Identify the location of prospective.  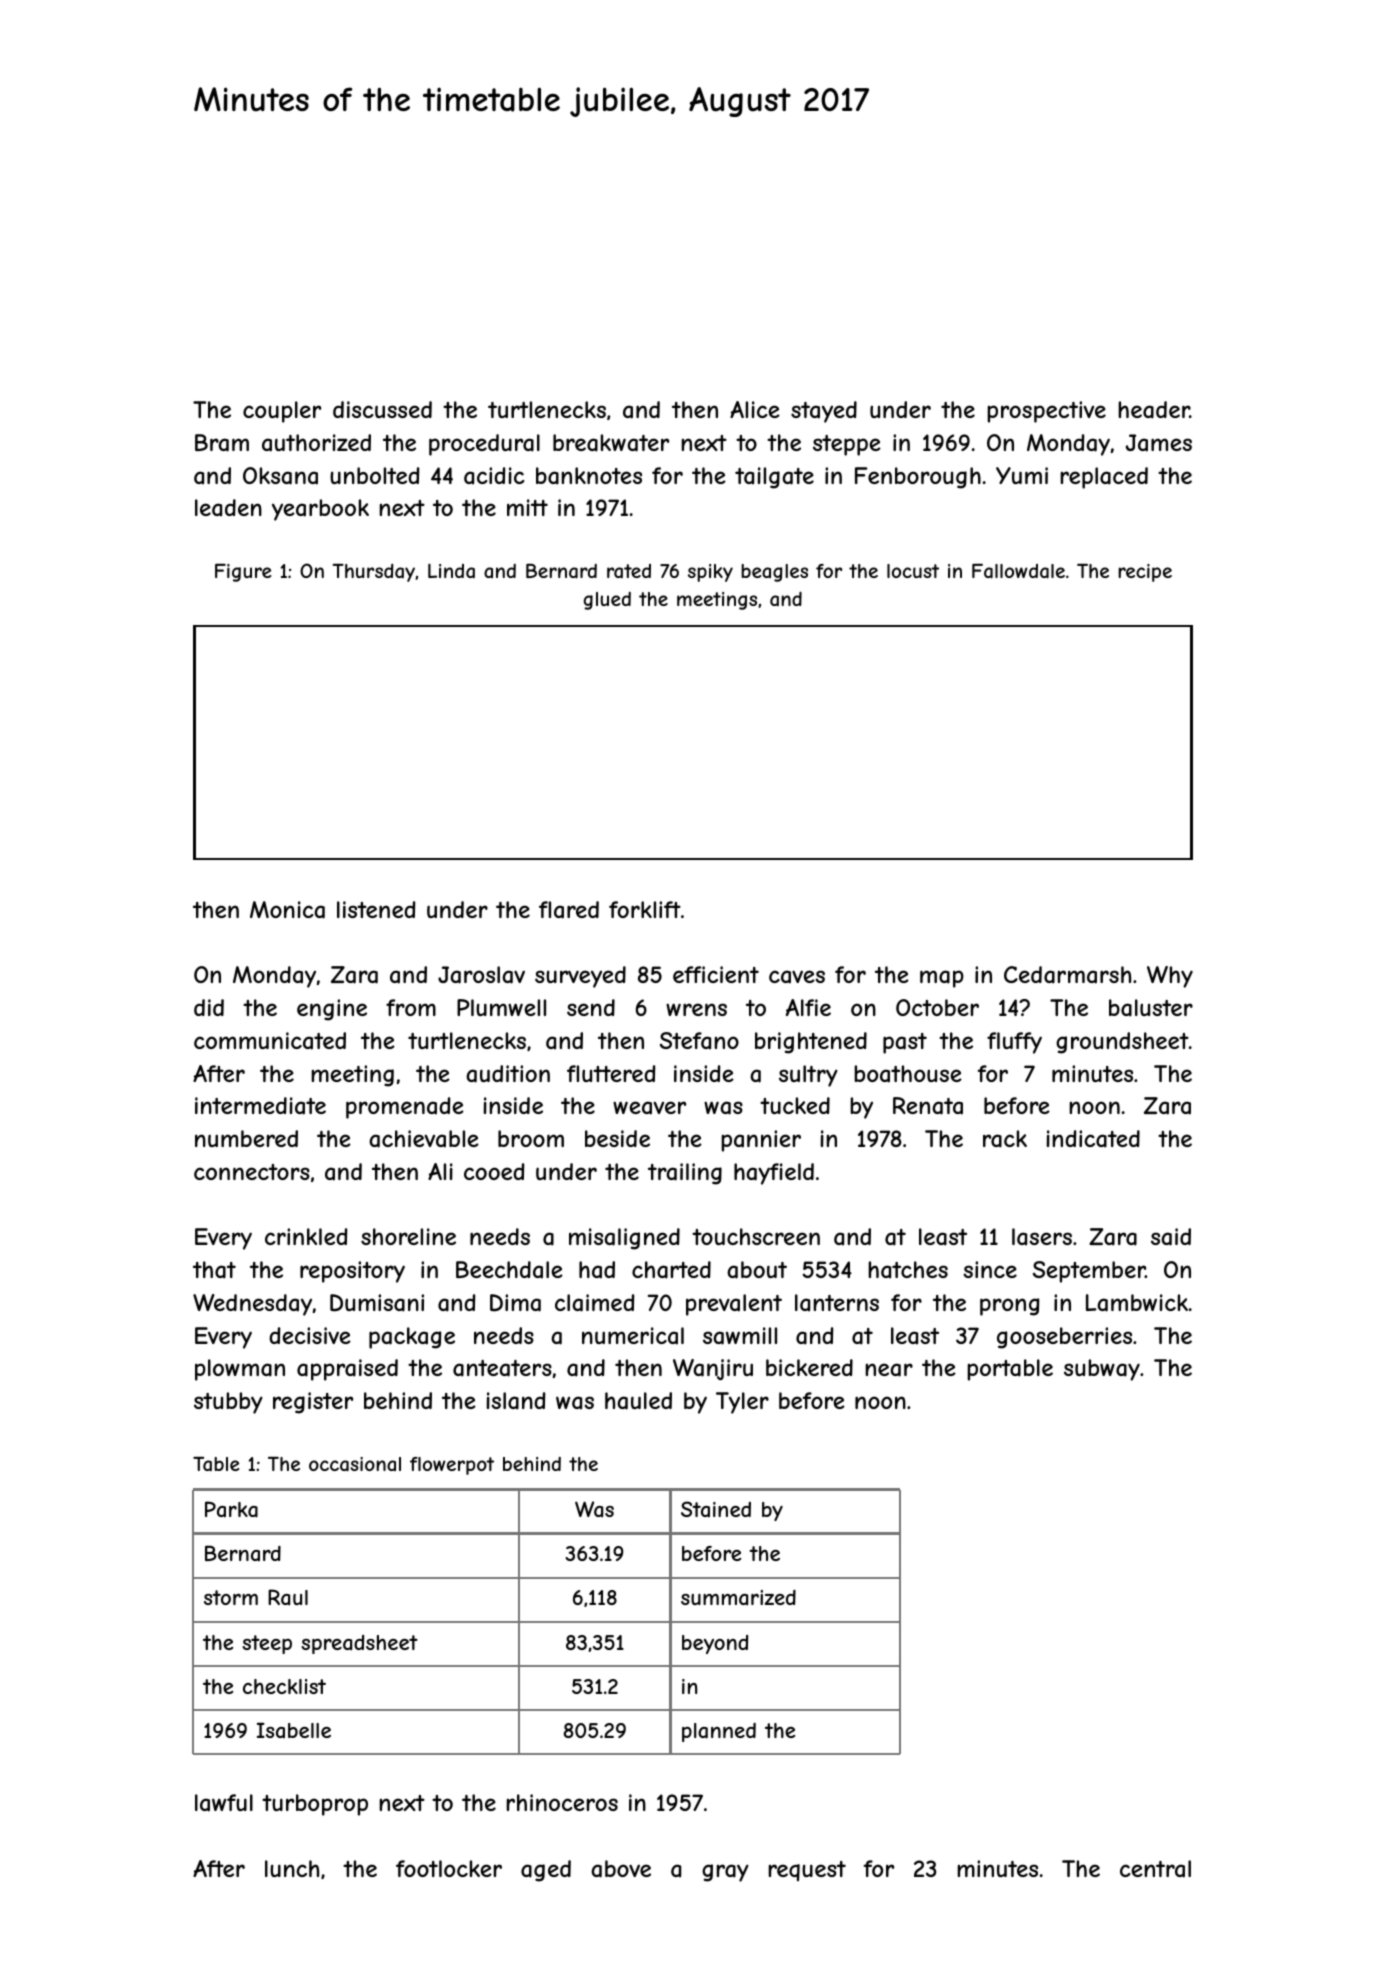
(1046, 412).
